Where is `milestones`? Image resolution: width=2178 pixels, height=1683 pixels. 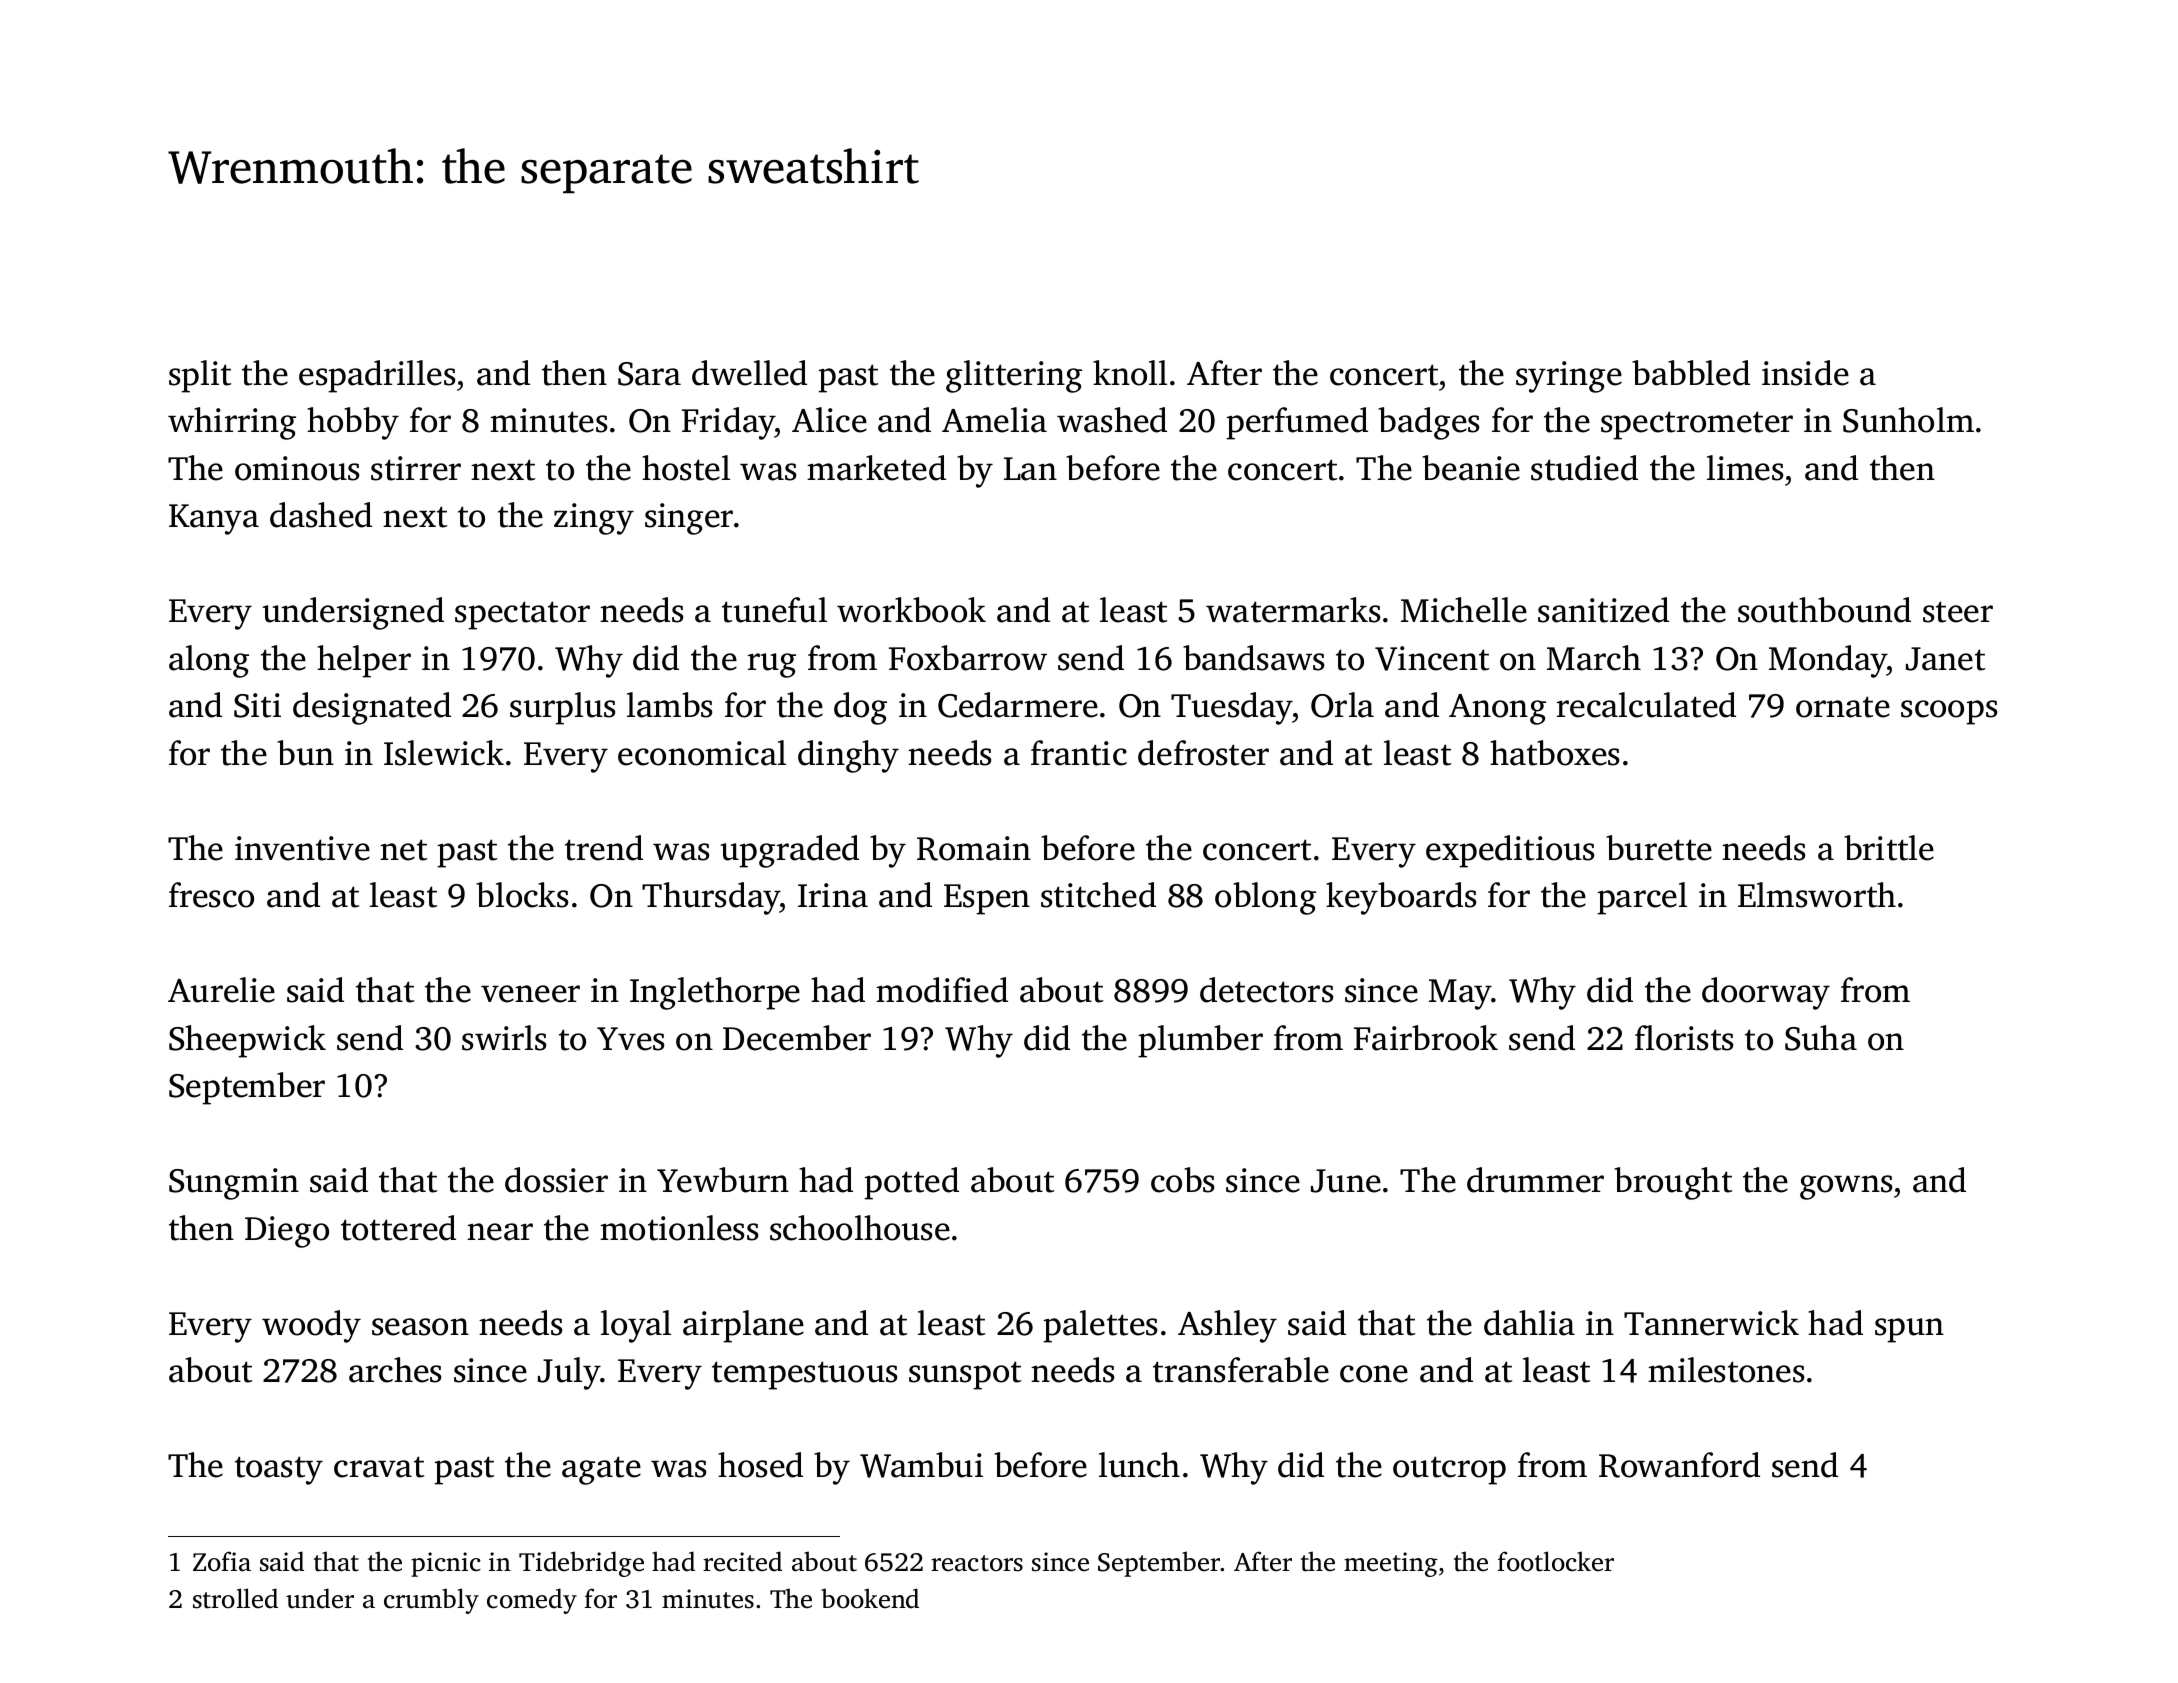 milestones is located at coordinates (1726, 1370).
